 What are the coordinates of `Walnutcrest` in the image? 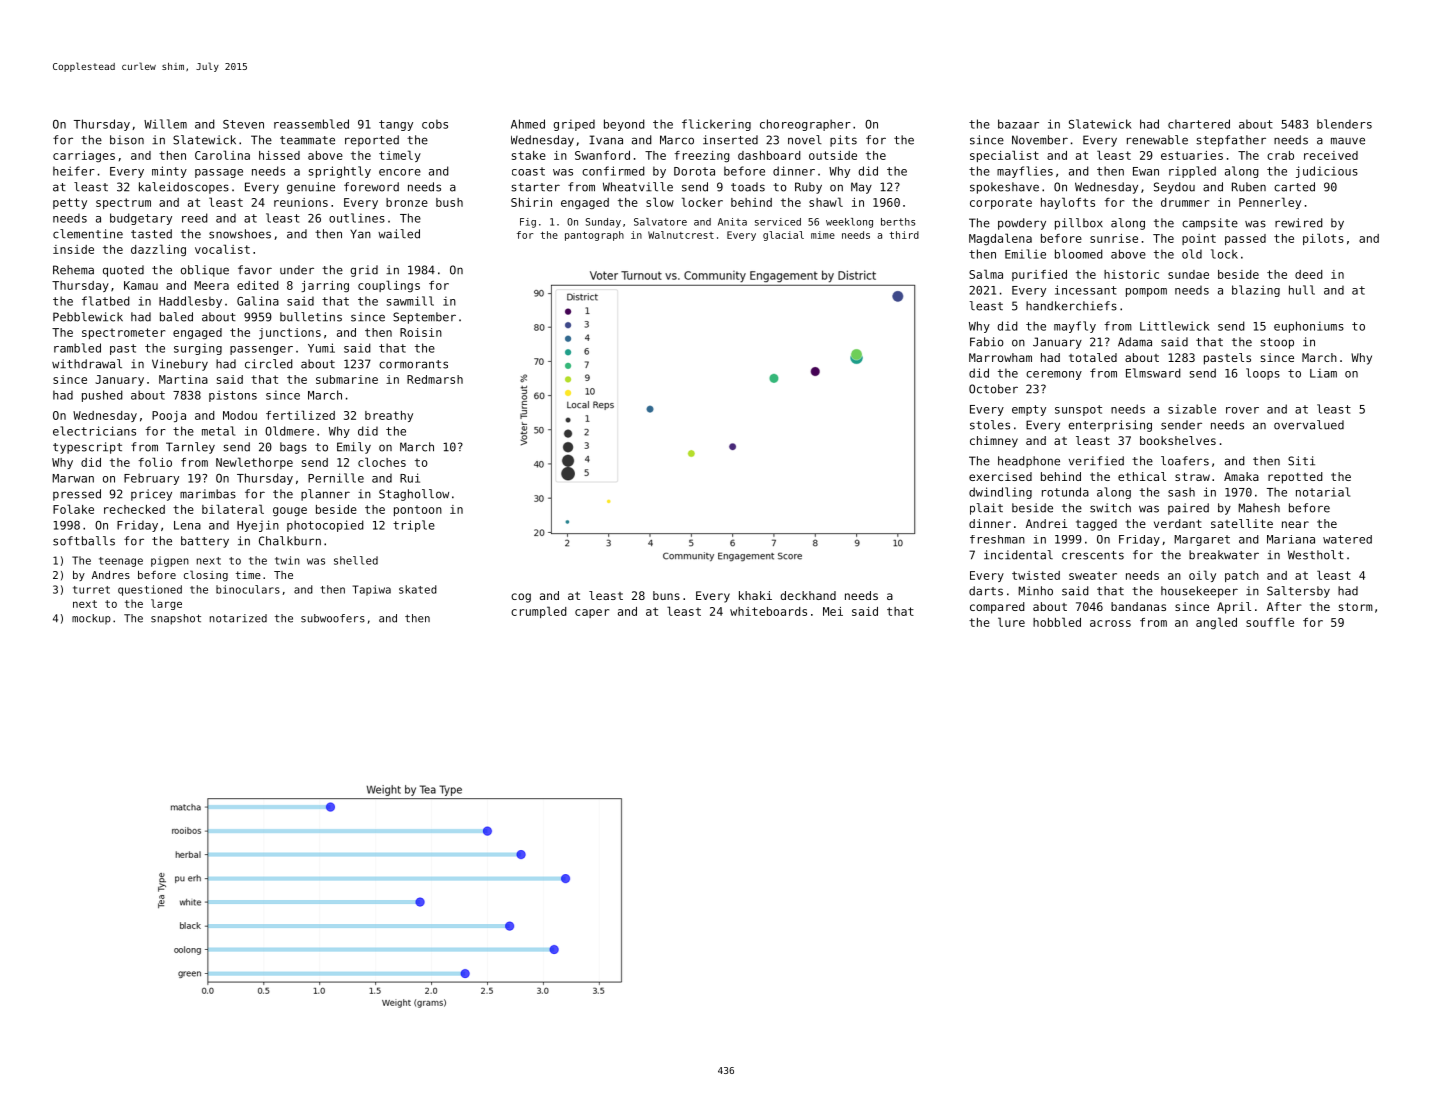 It's located at (681, 235).
